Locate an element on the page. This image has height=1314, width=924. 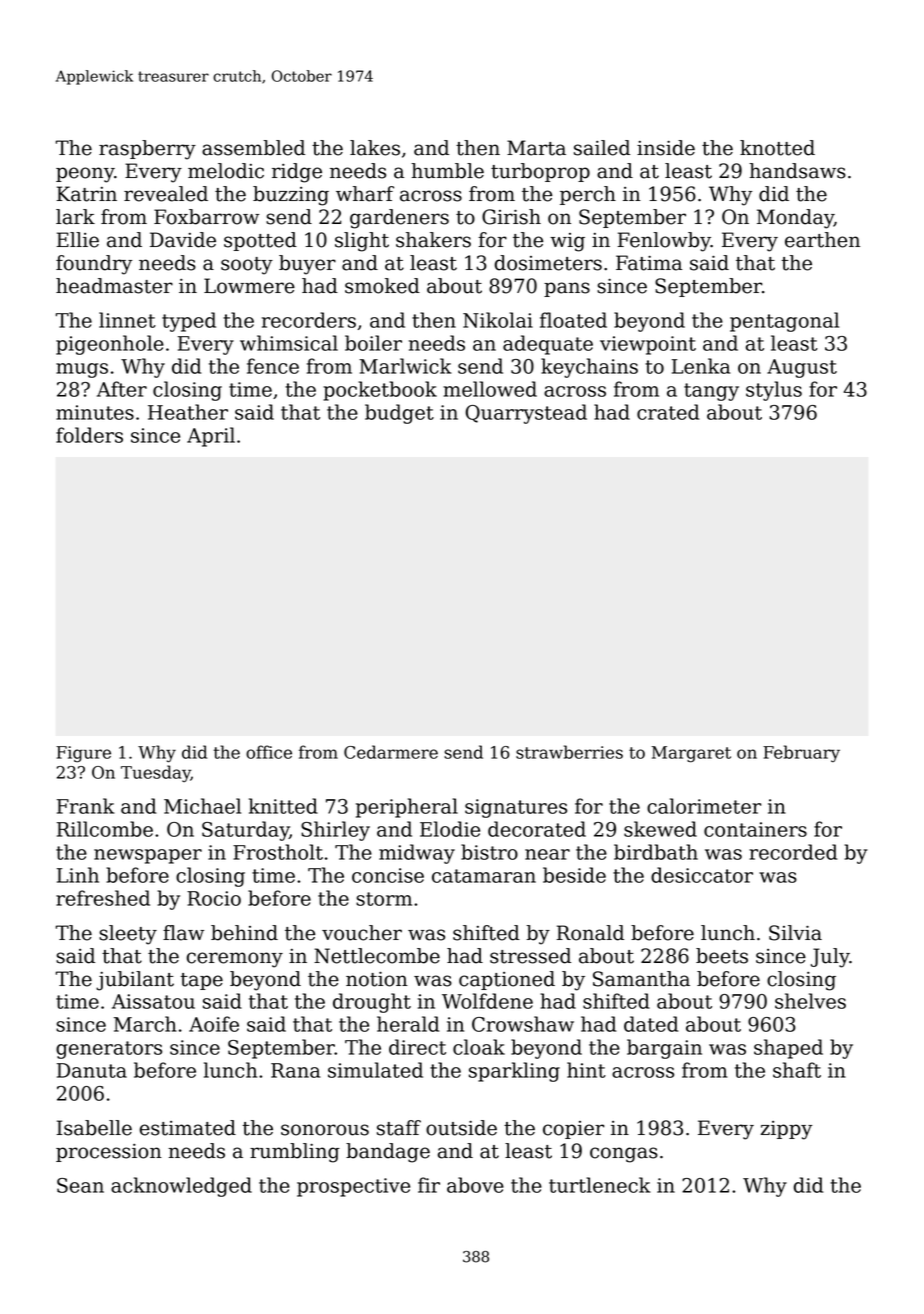
newspaper is located at coordinates (148, 856).
